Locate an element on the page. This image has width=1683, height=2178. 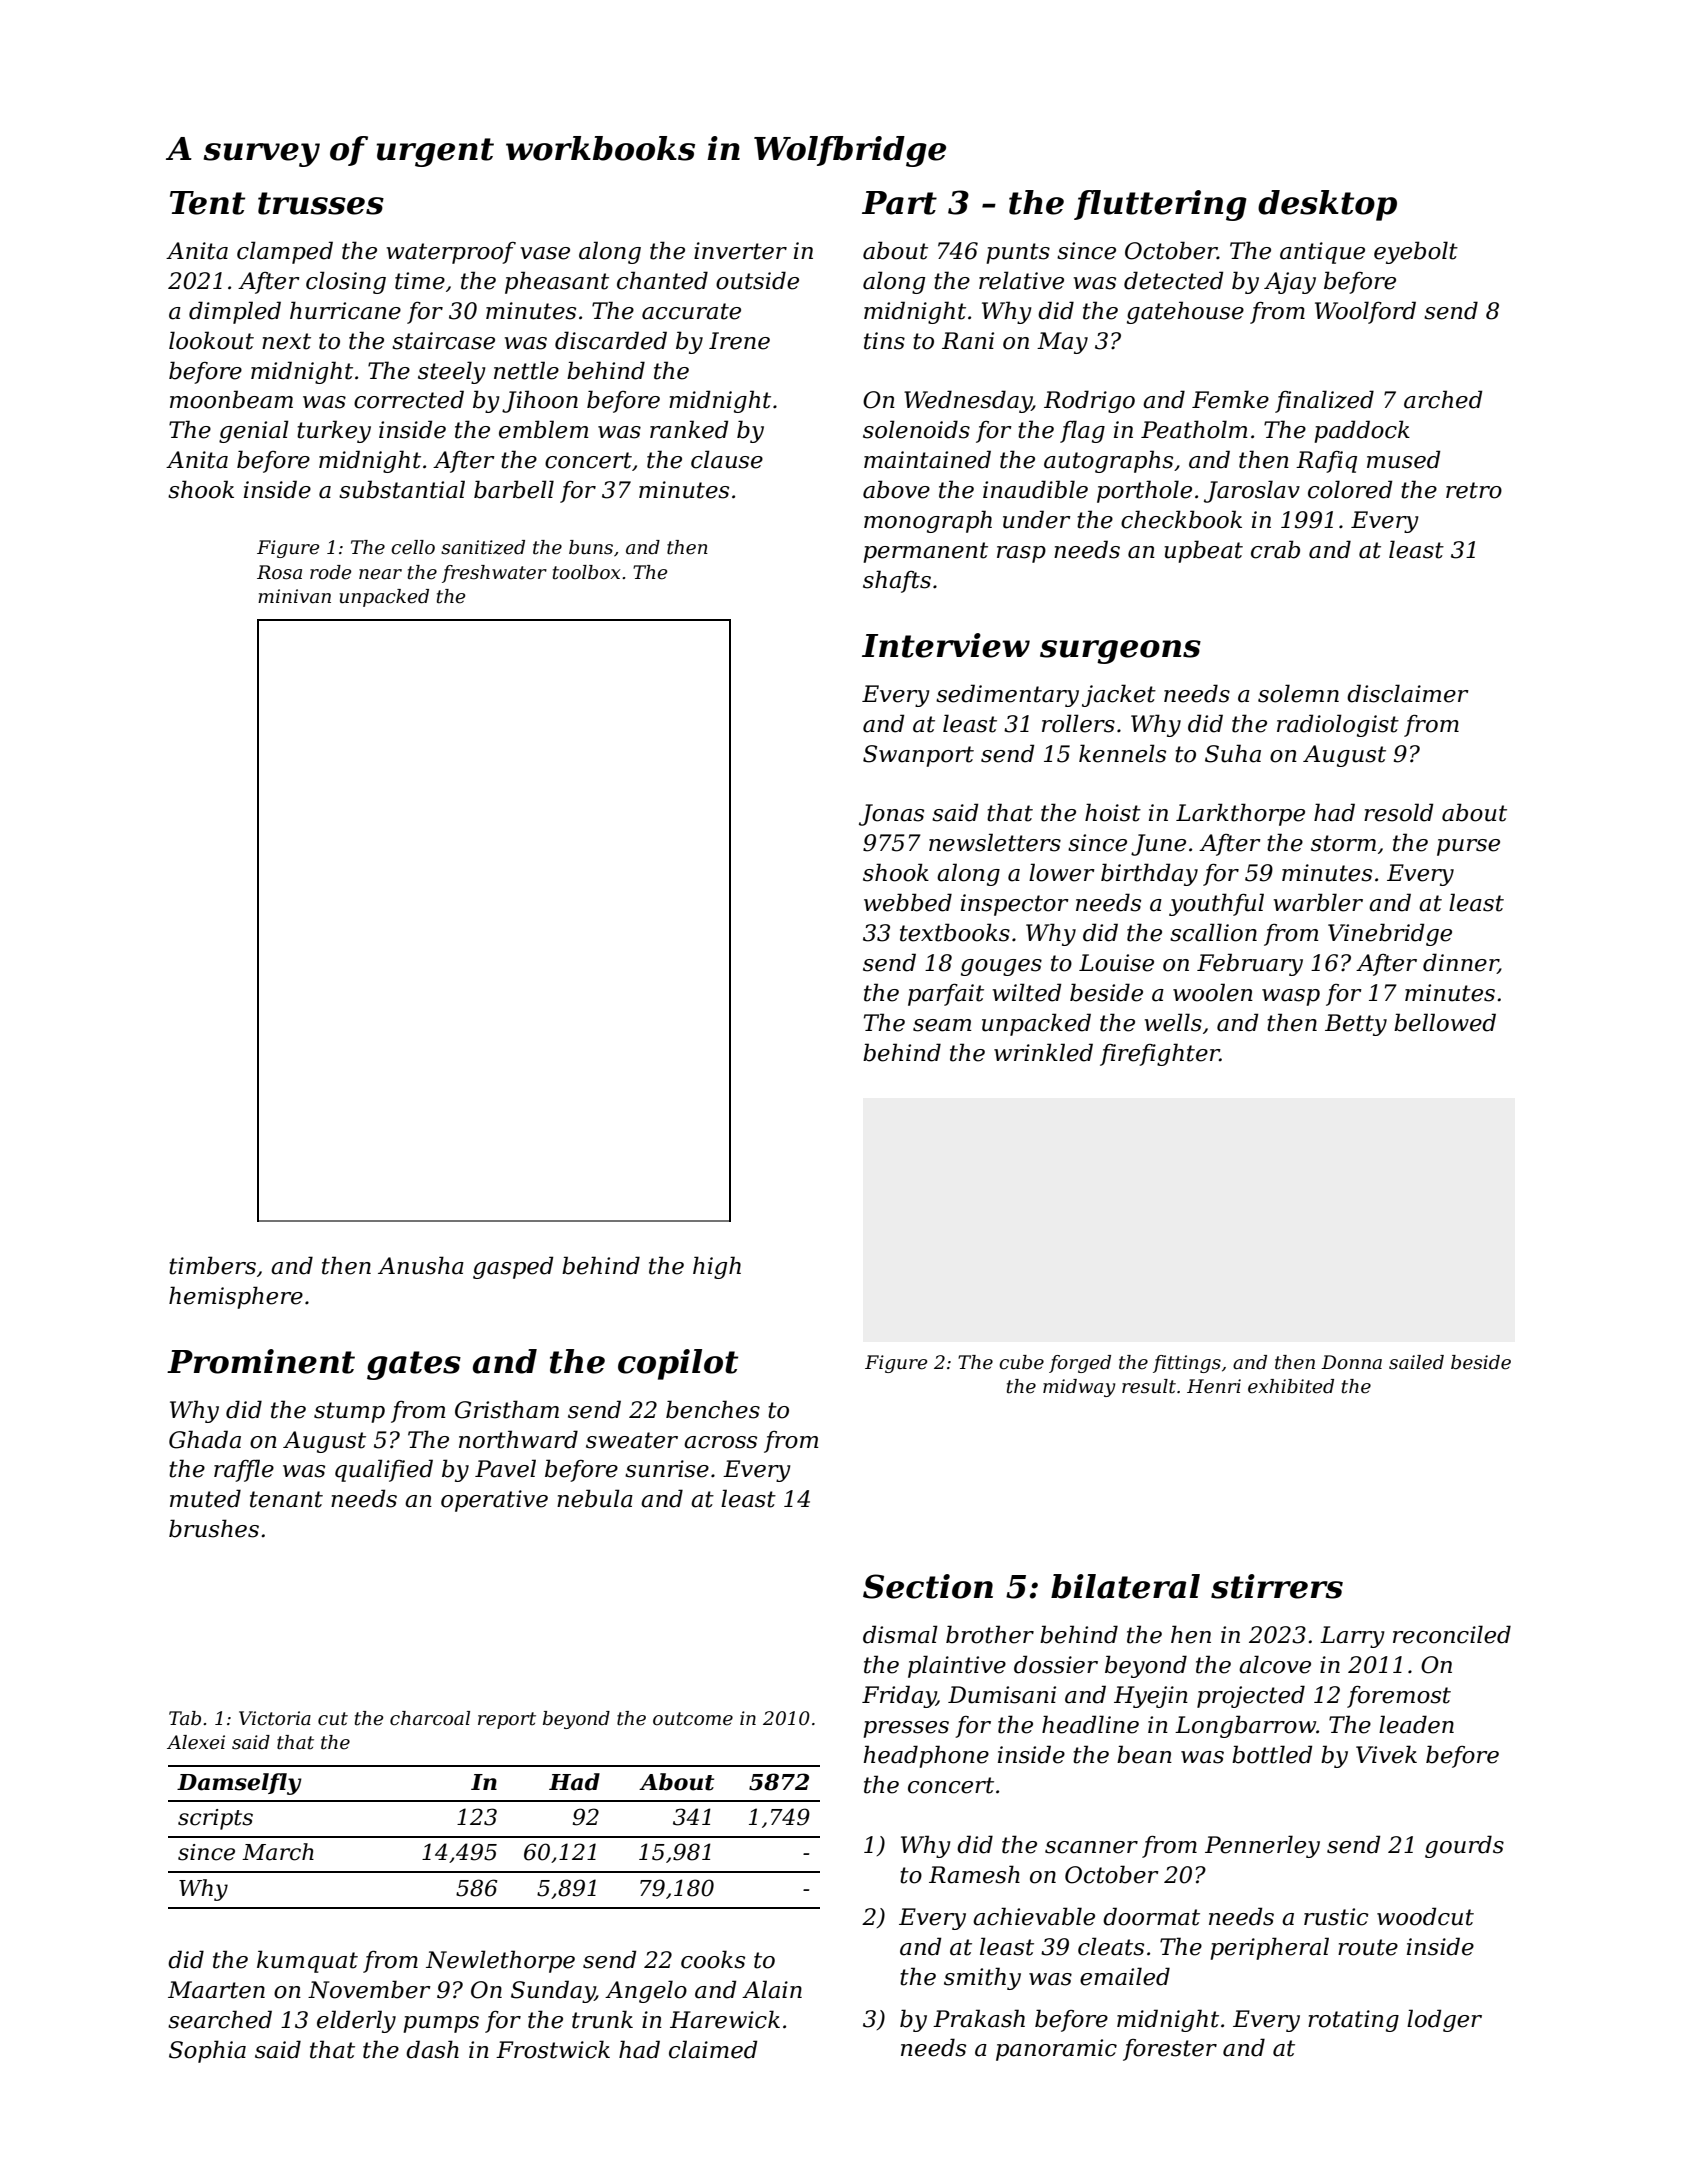
clause is located at coordinates (727, 459).
